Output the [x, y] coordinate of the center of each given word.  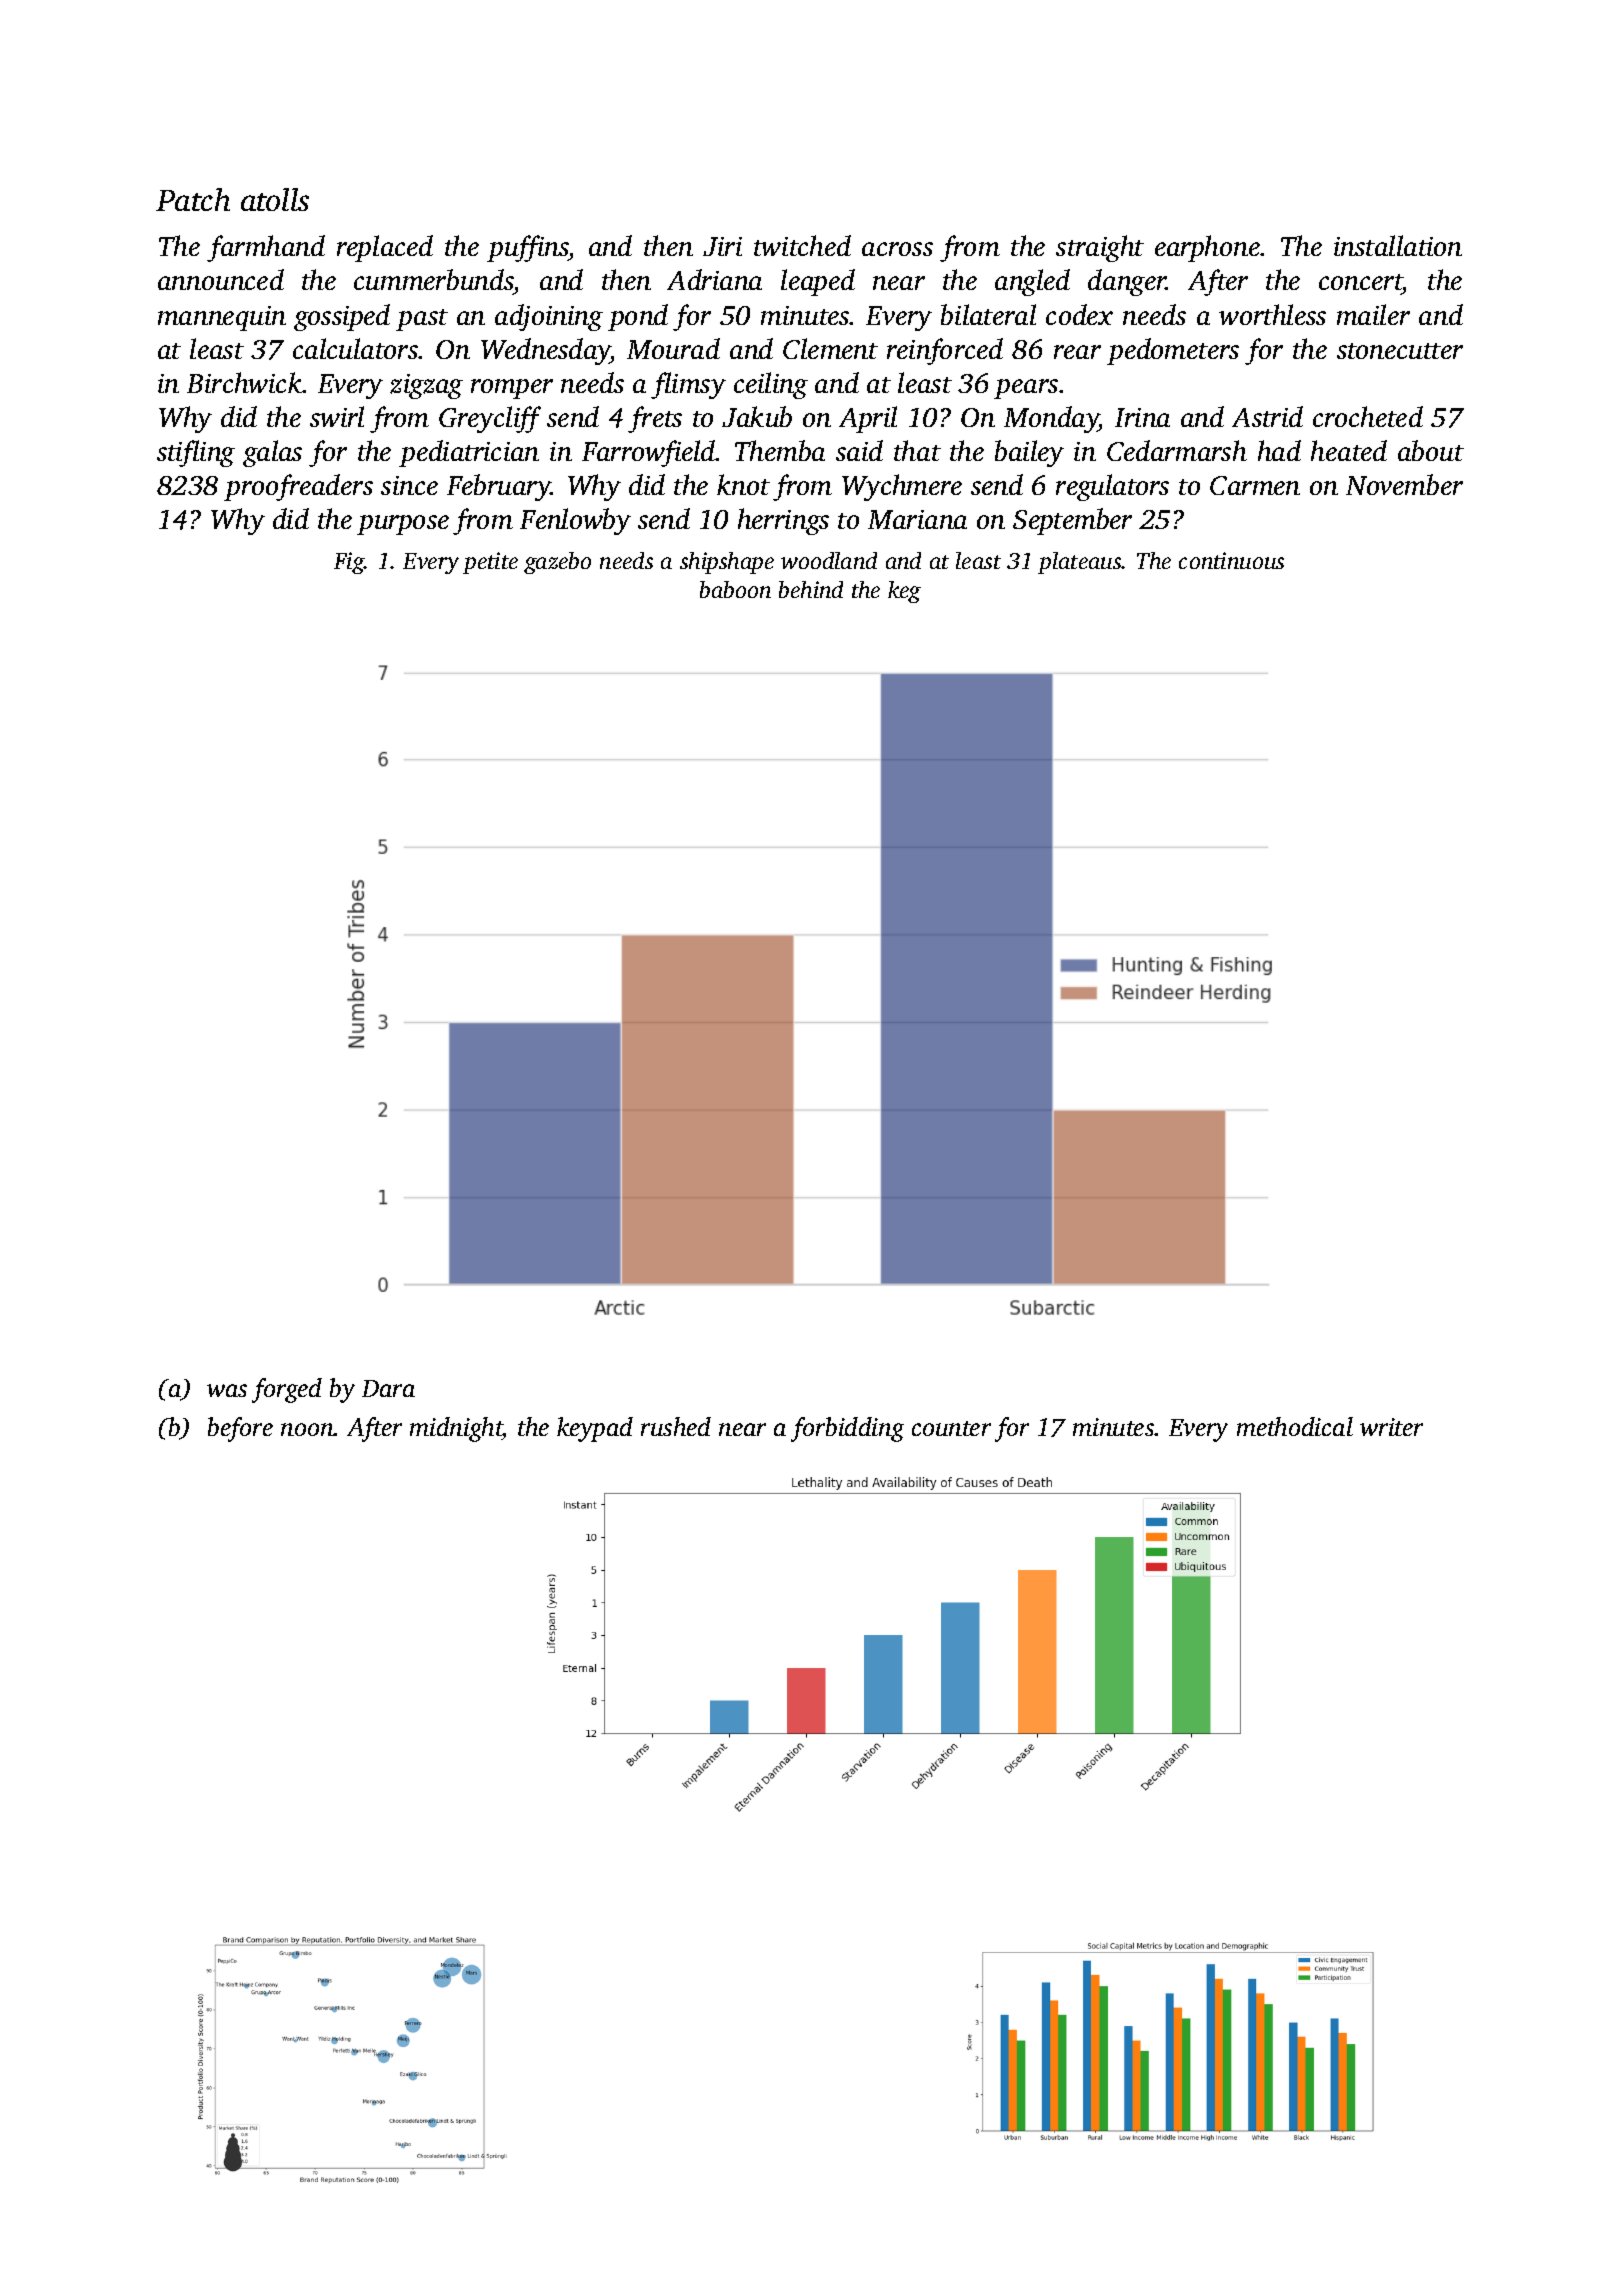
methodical [1295, 1426]
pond [638, 317]
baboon [735, 589]
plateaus [1080, 563]
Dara [388, 1388]
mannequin [222, 318]
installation [1398, 245]
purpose [403, 525]
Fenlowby [575, 521]
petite [490, 563]
